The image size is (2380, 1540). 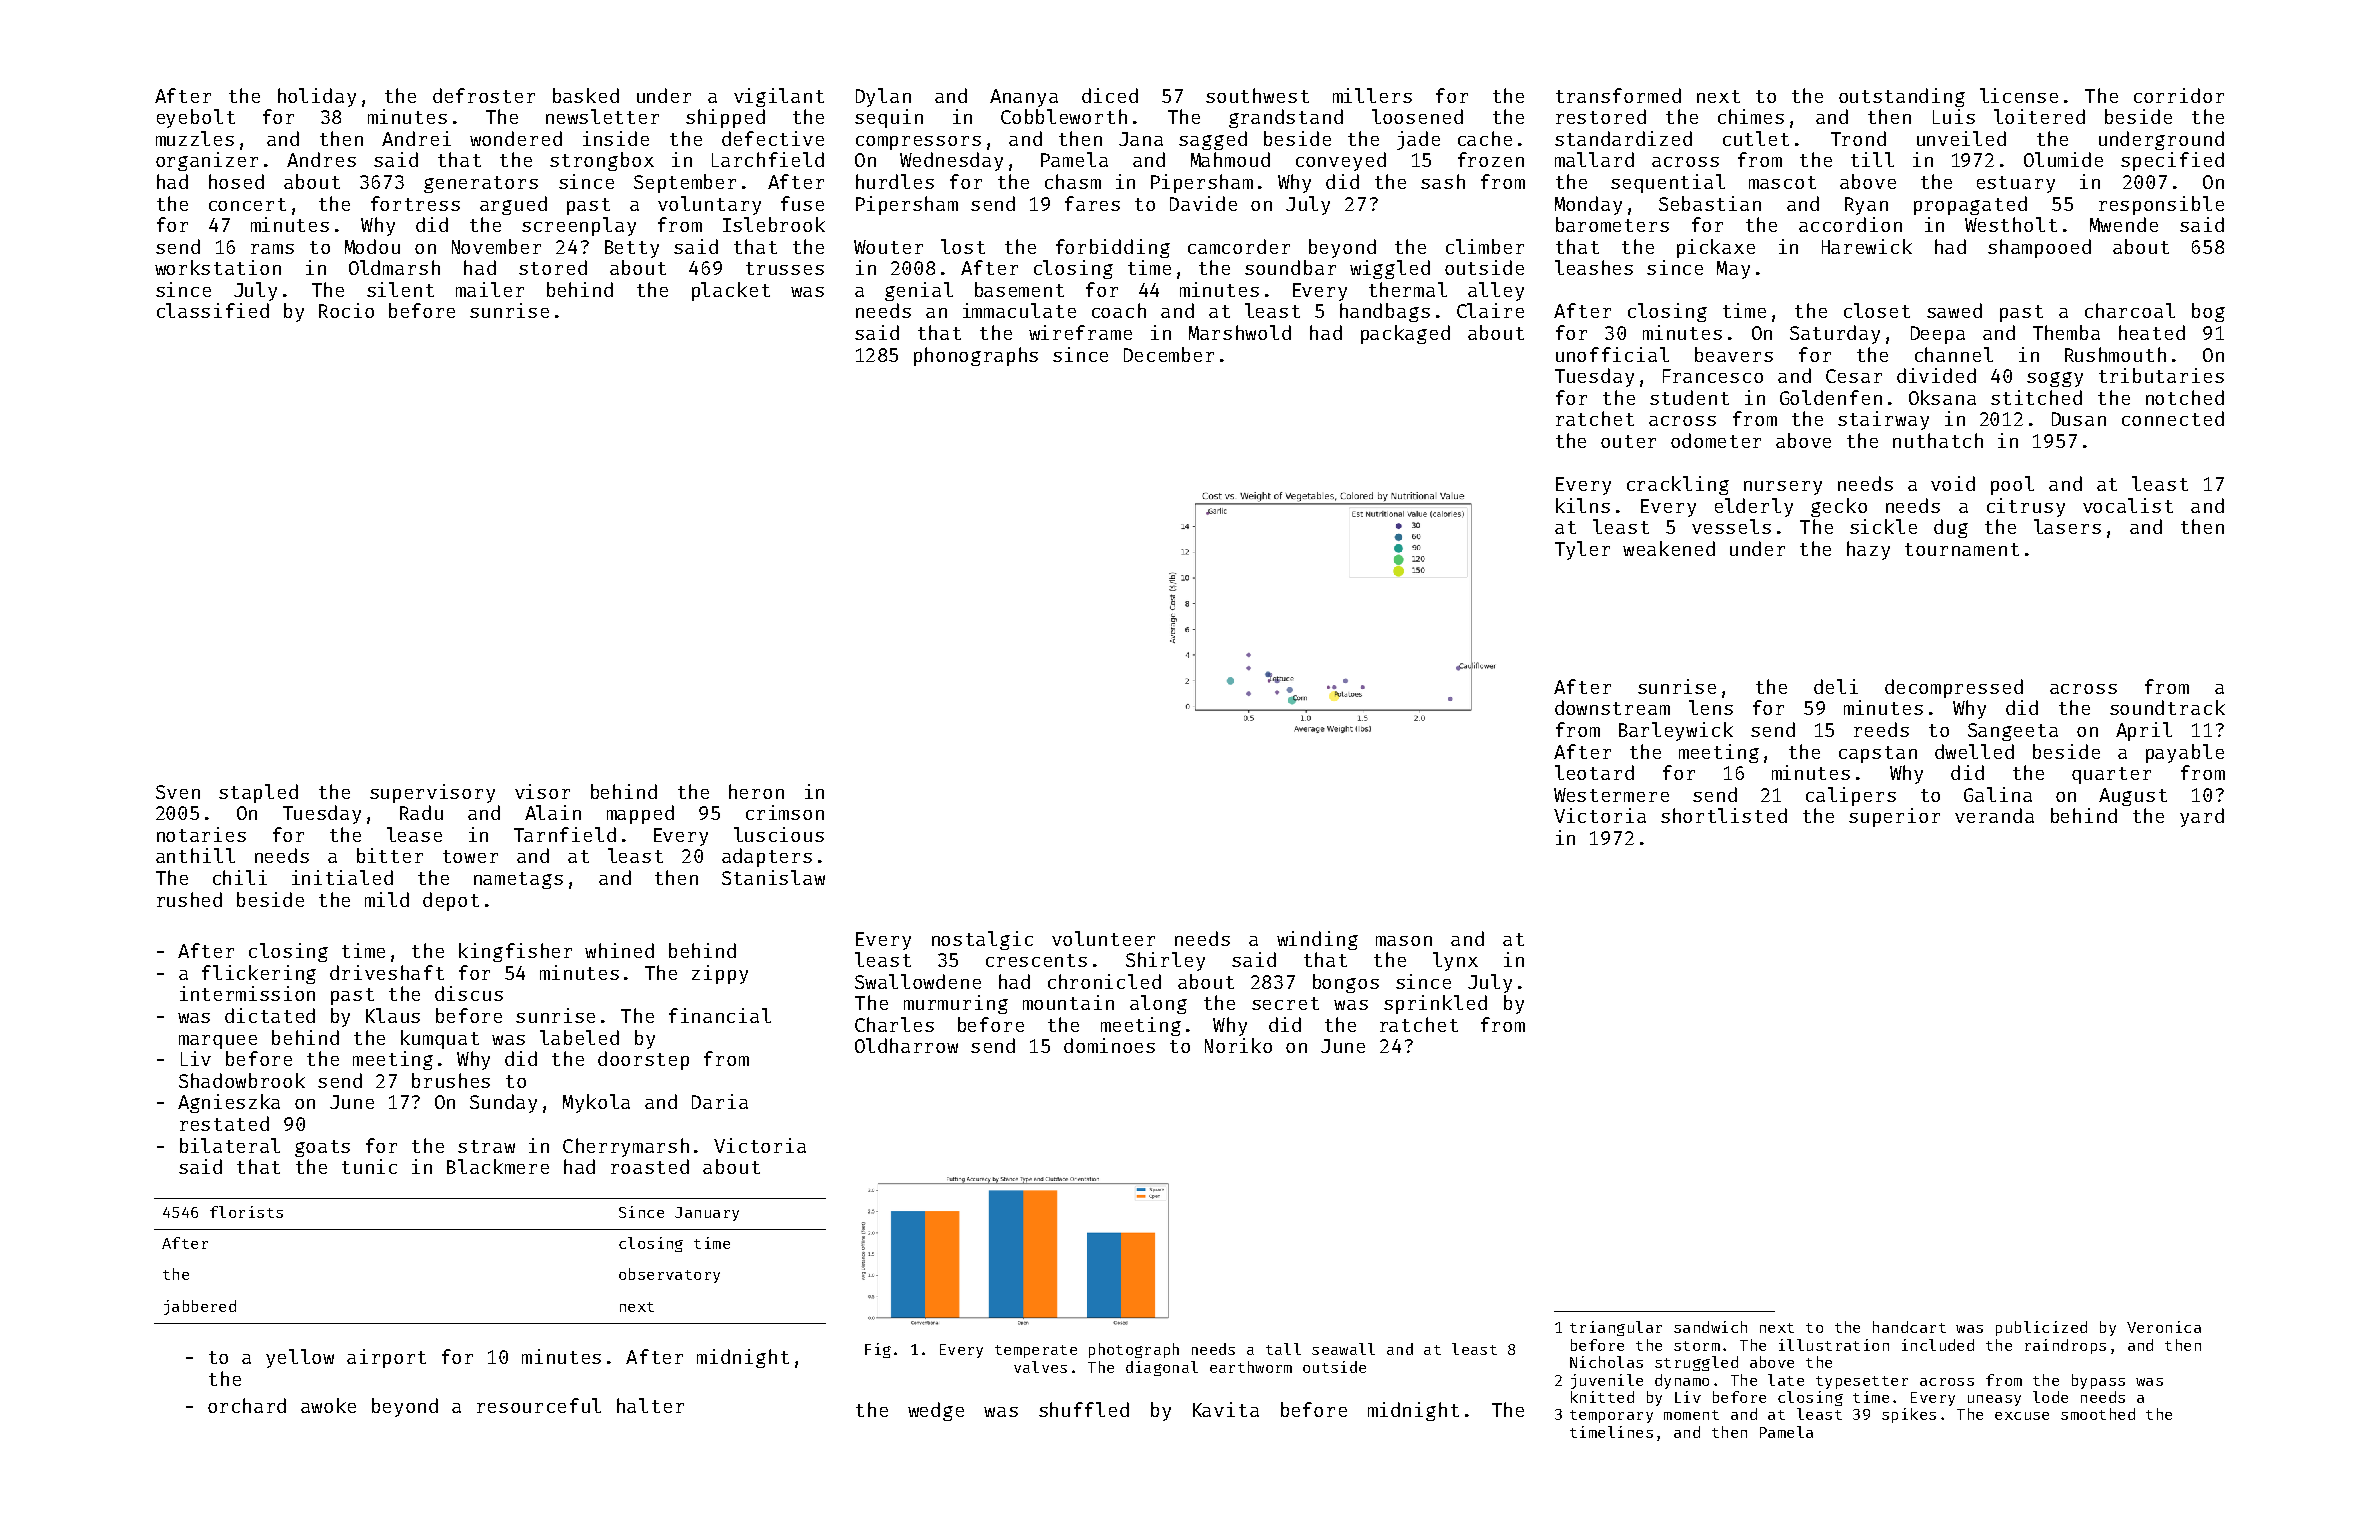 I want to click on publicized, so click(x=2041, y=1328).
